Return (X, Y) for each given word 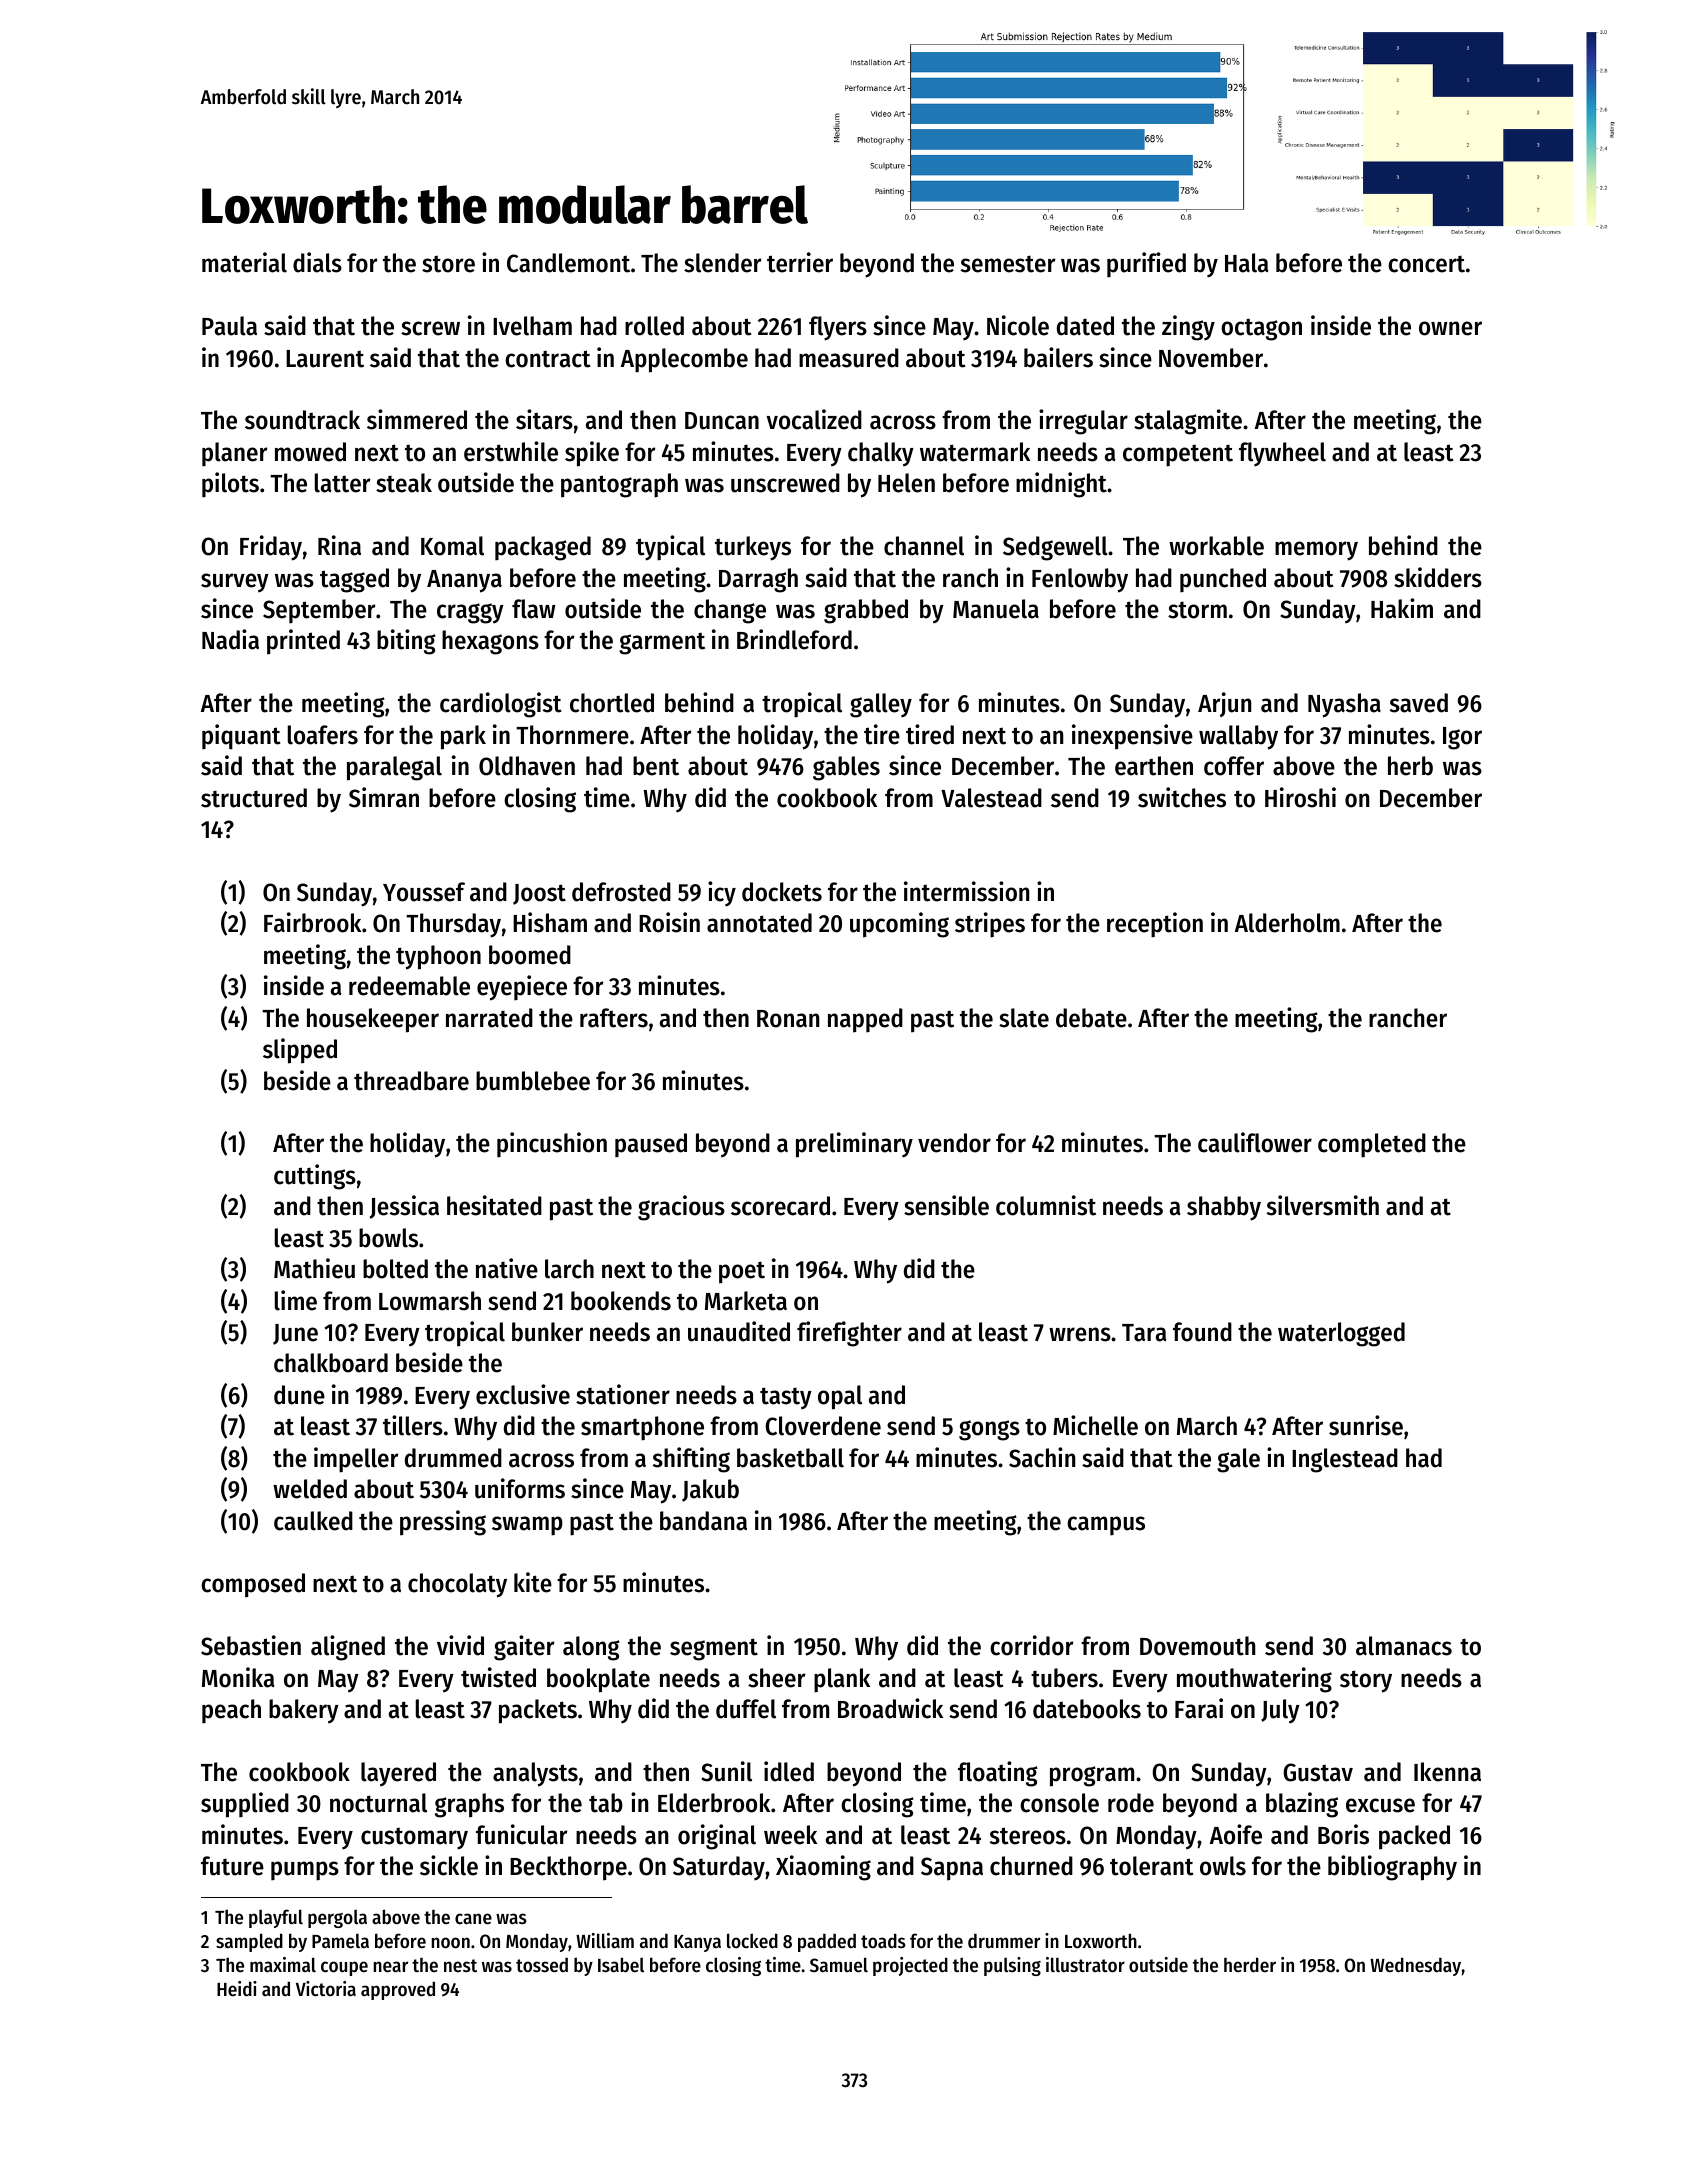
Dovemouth (1197, 1646)
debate (1091, 1018)
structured (254, 798)
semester (1008, 264)
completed (1372, 1145)
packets (538, 1711)
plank (842, 1680)
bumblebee (533, 1081)
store (448, 264)
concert (1426, 264)
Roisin (669, 922)
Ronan (788, 1019)
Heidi (237, 1989)
